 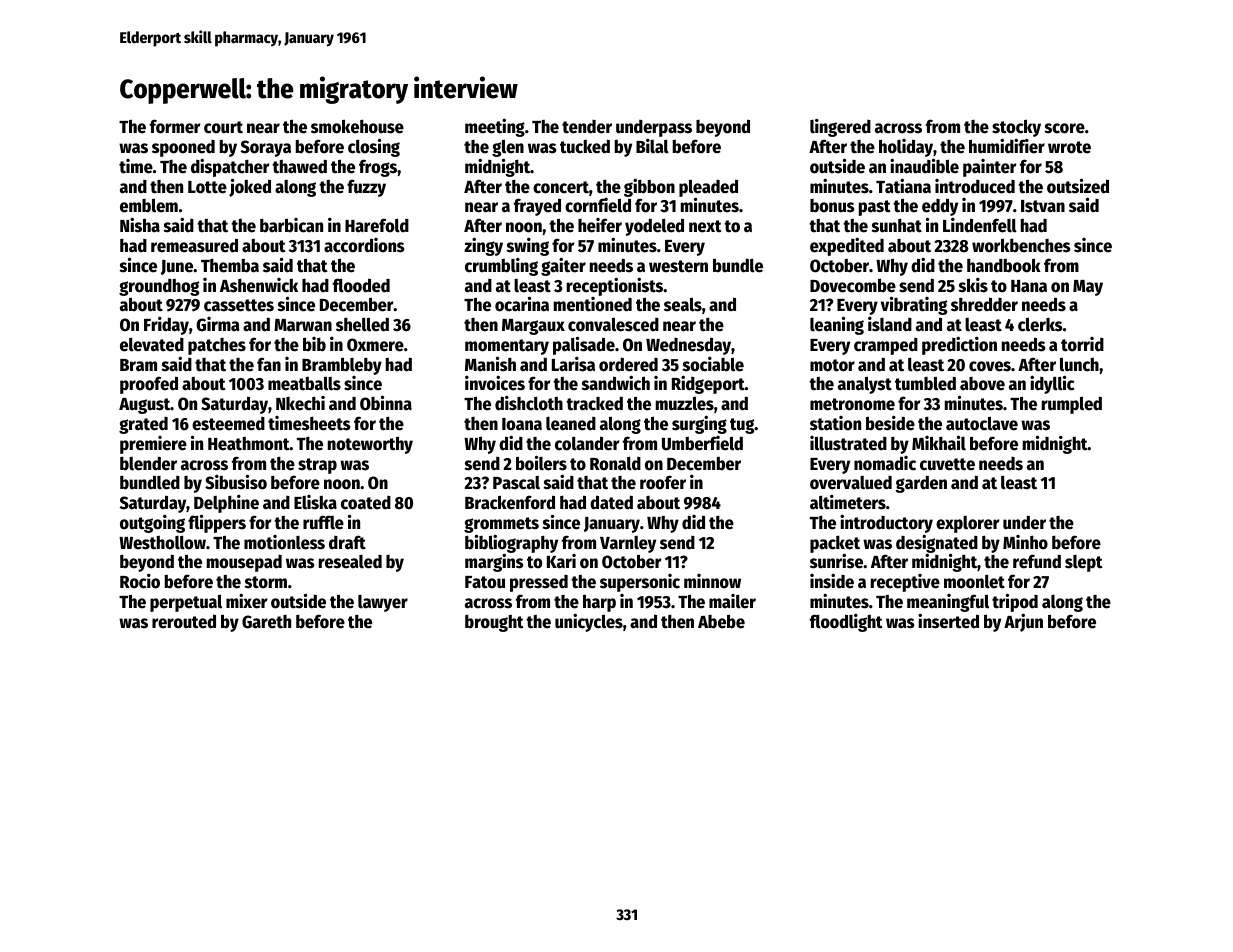 What do you see at coordinates (721, 621) in the page?
I see `Abebe` at bounding box center [721, 621].
